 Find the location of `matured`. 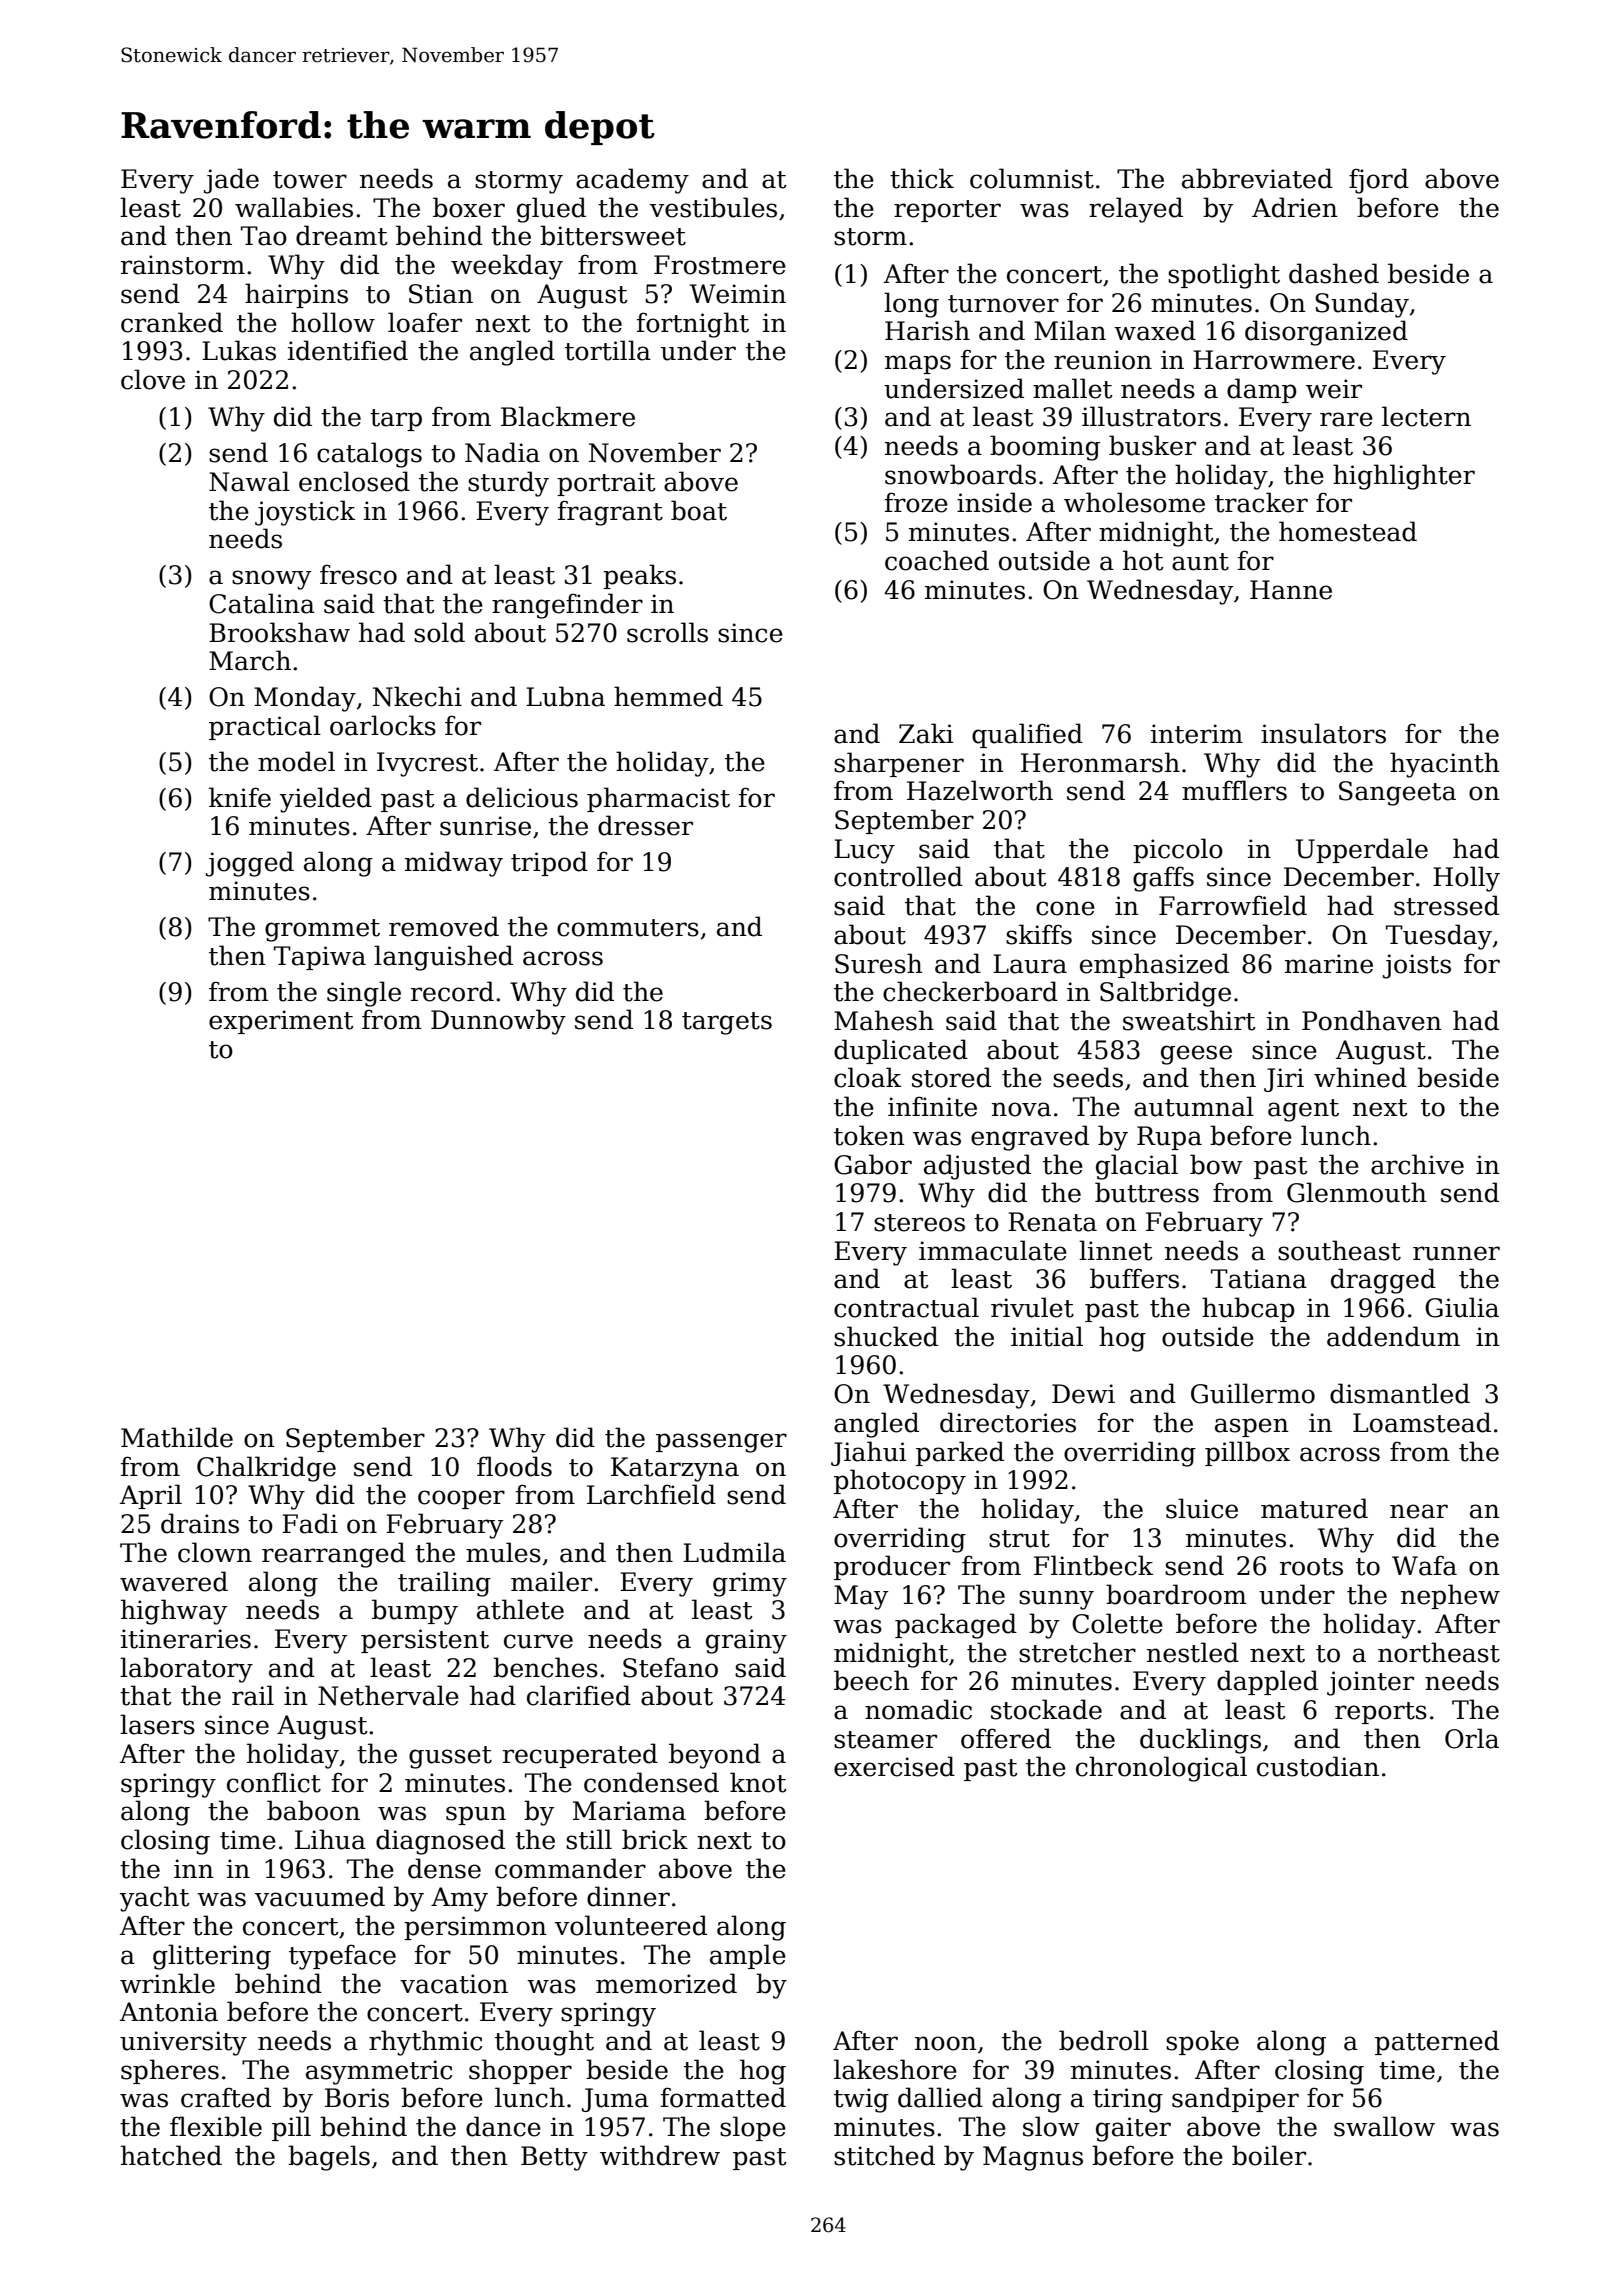

matured is located at coordinates (1314, 1508).
